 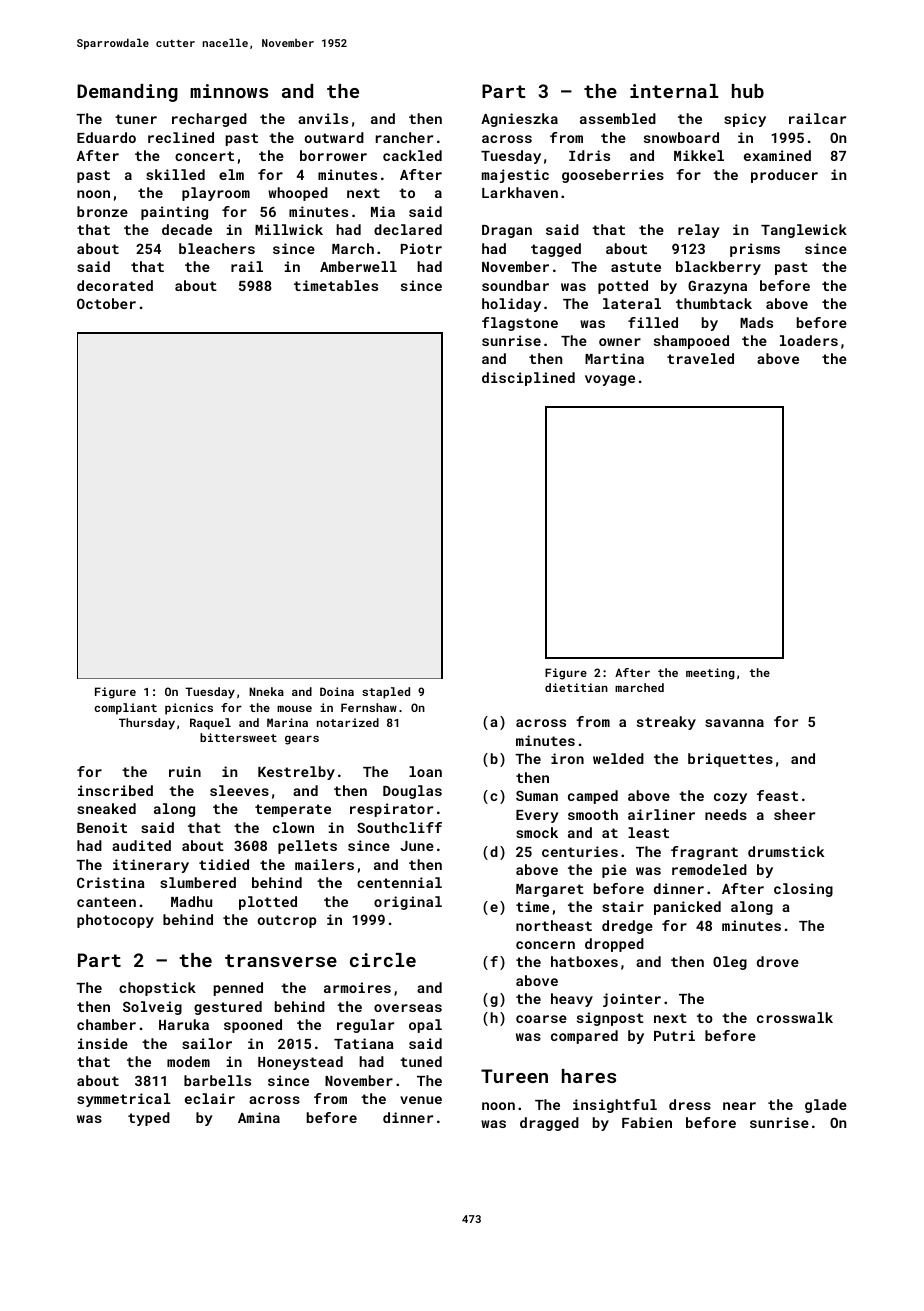 I want to click on Mia, so click(x=383, y=211).
